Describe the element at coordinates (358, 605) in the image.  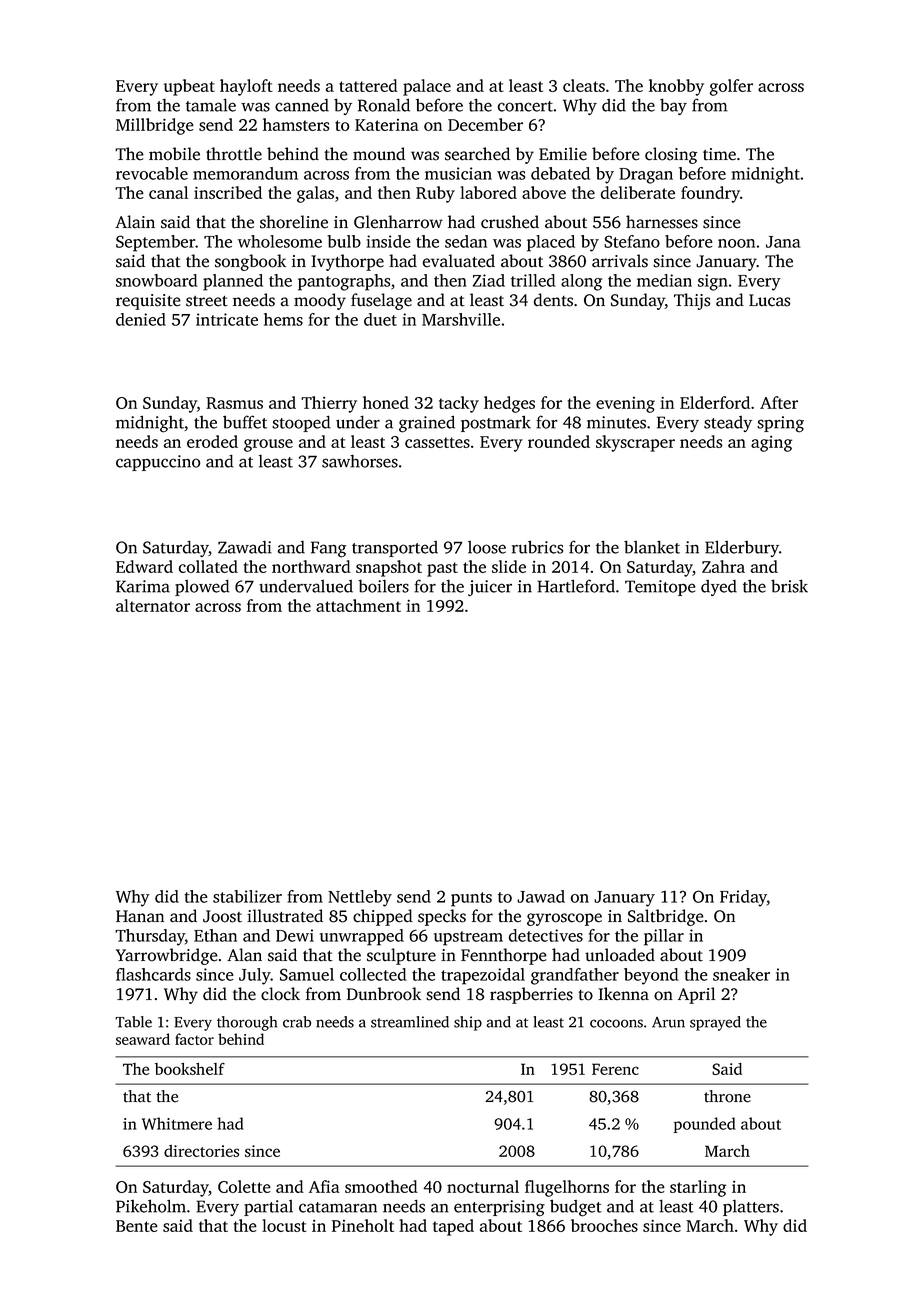
I see `attachment` at that location.
